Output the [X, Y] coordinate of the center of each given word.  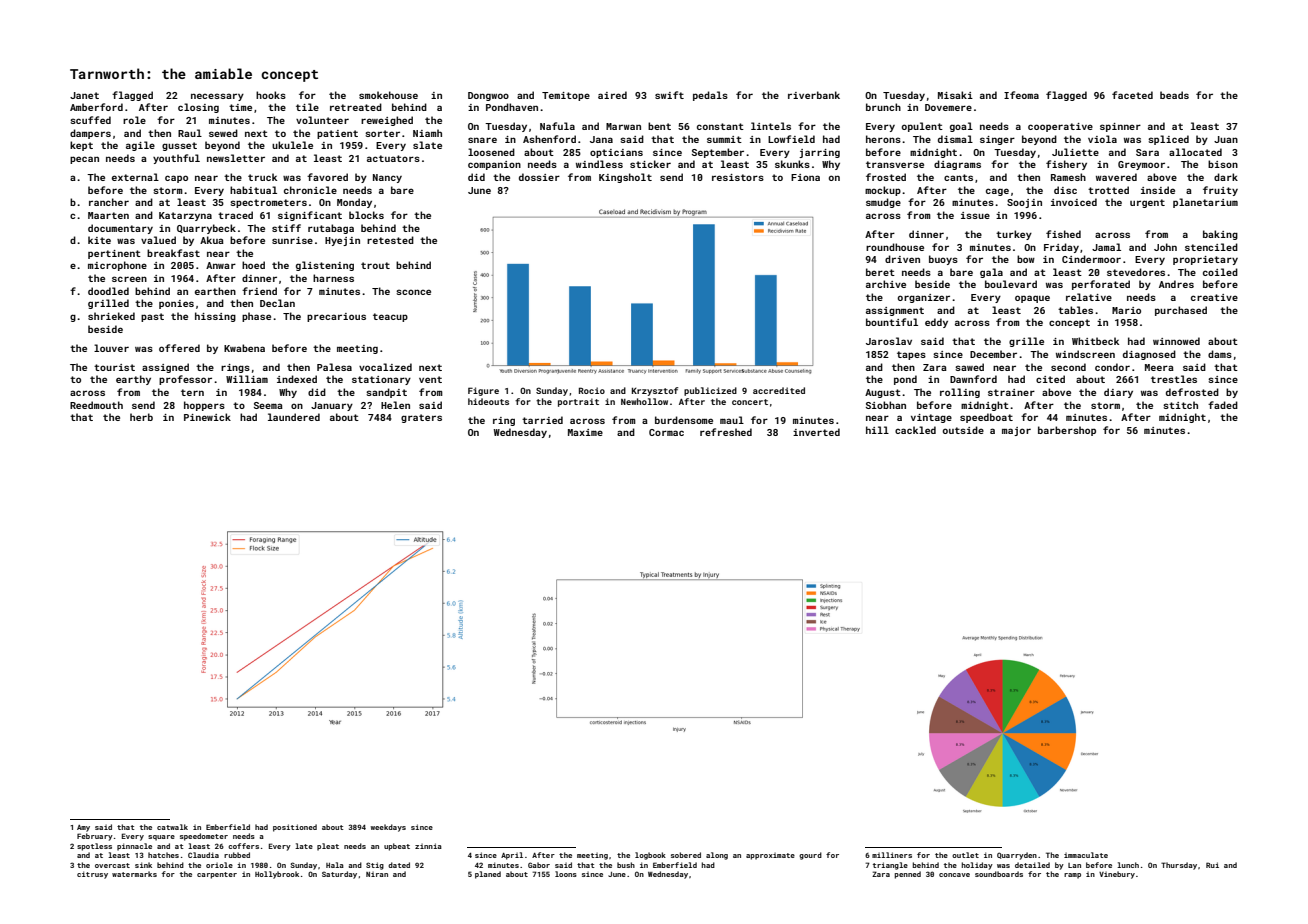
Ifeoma [1021, 95]
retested [390, 240]
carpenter [217, 875]
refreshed [726, 432]
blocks [366, 215]
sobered [686, 855]
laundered [294, 417]
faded [1223, 405]
